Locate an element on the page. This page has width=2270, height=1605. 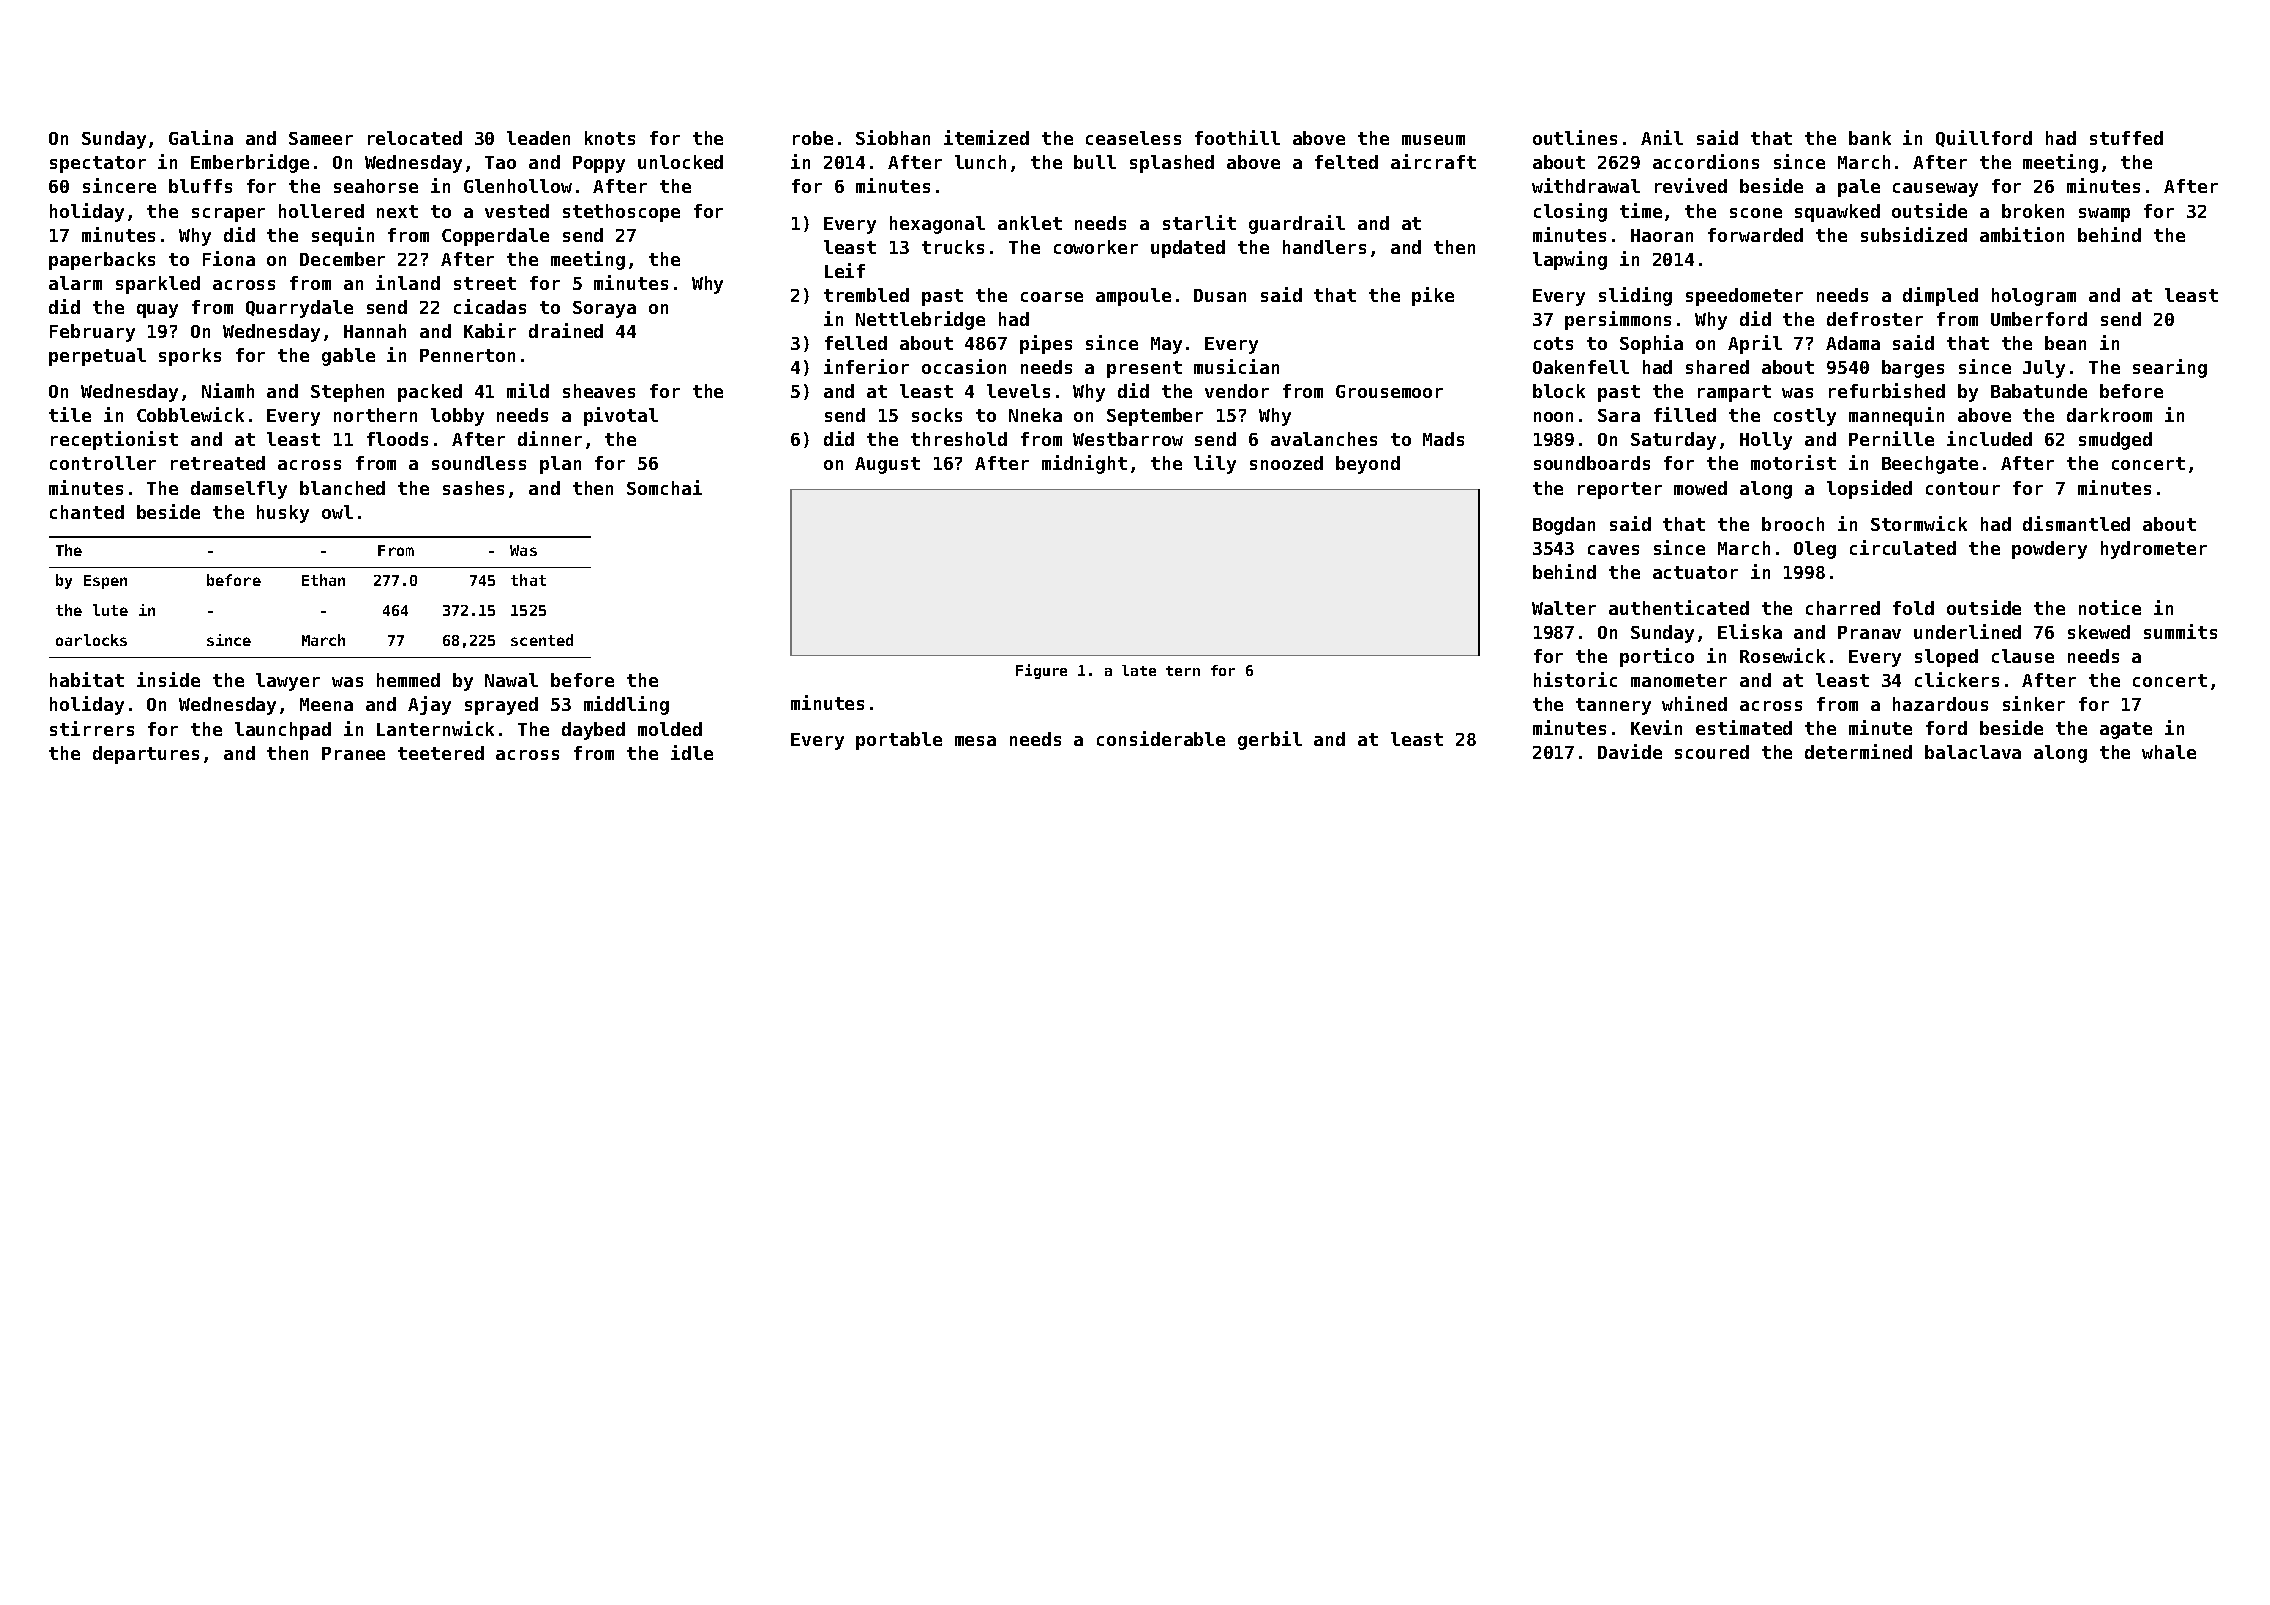
whale is located at coordinates (2169, 752).
